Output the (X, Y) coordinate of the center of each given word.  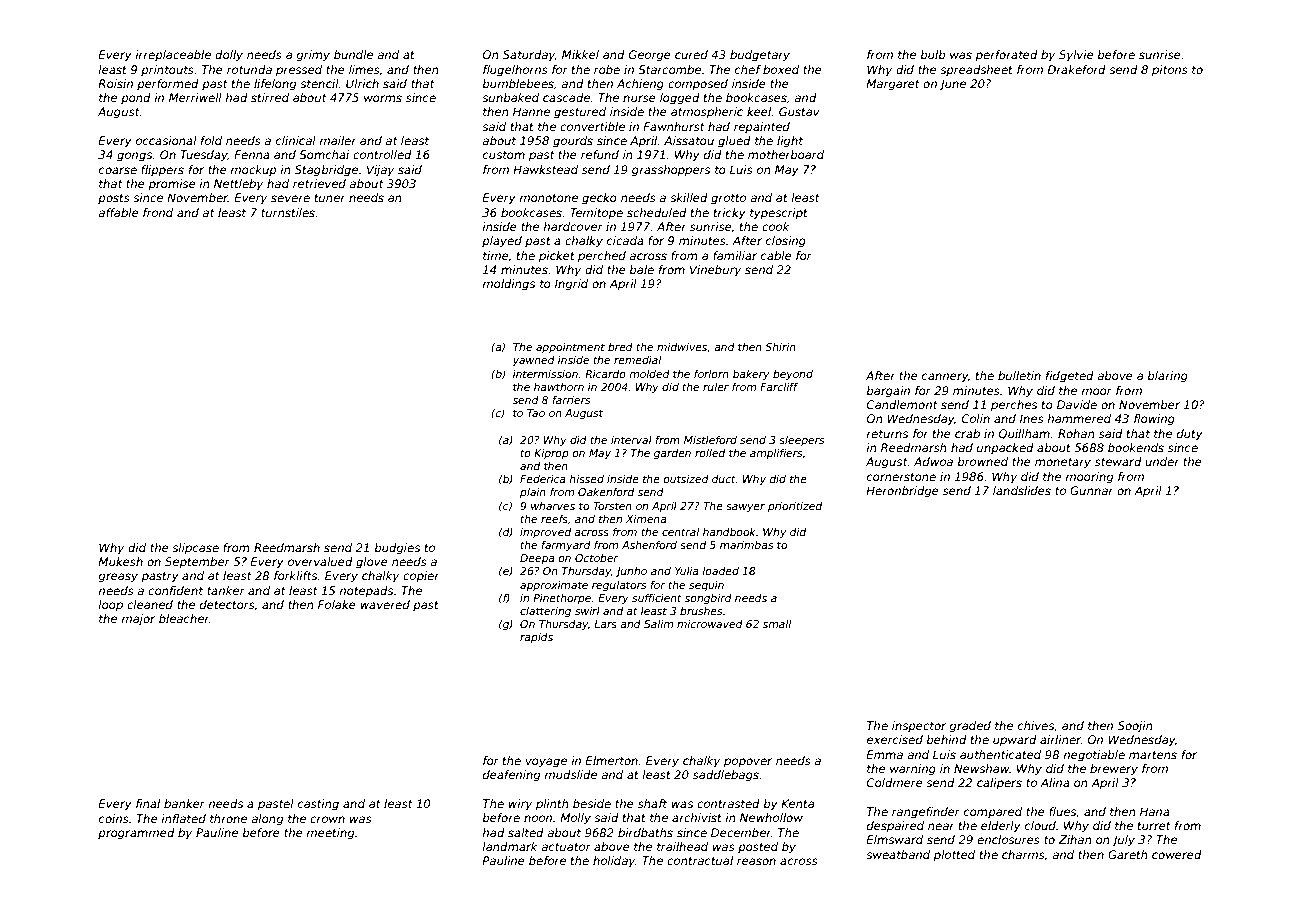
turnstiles (288, 212)
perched (602, 257)
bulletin (1019, 375)
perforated (1006, 56)
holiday (614, 862)
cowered (1177, 854)
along (267, 820)
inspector (919, 727)
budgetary (760, 56)
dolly (229, 56)
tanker (226, 590)
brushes (701, 611)
